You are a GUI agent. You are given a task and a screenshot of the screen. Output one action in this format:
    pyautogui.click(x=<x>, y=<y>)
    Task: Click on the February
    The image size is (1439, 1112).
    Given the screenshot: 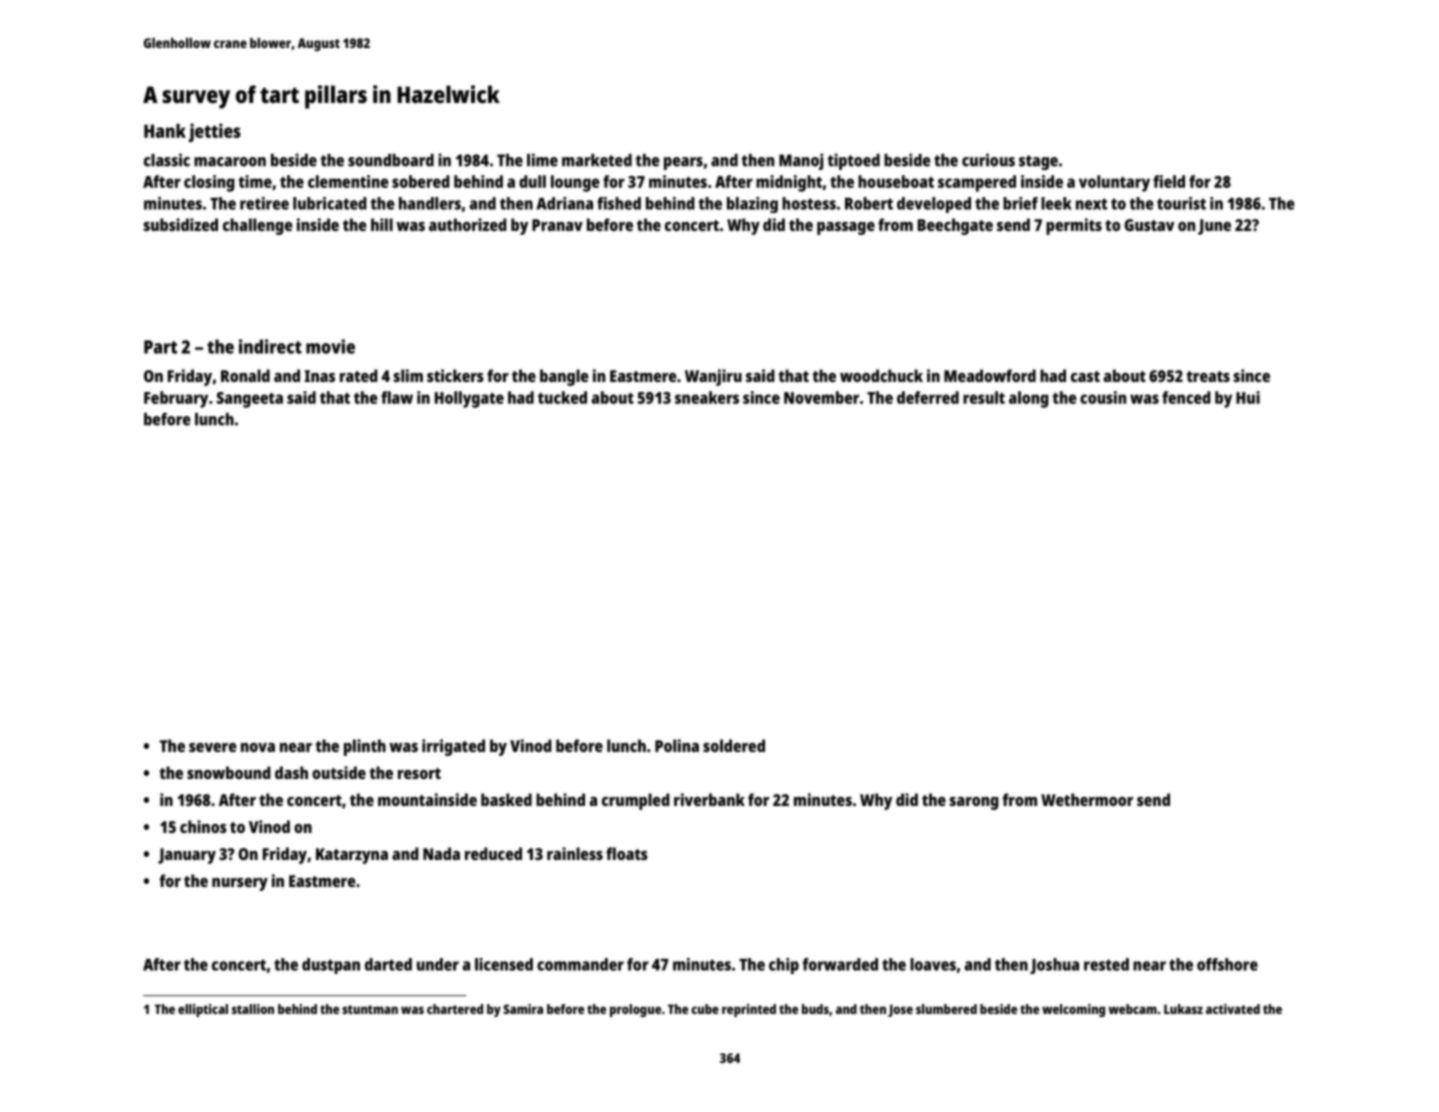 What is the action you would take?
    pyautogui.click(x=176, y=399)
